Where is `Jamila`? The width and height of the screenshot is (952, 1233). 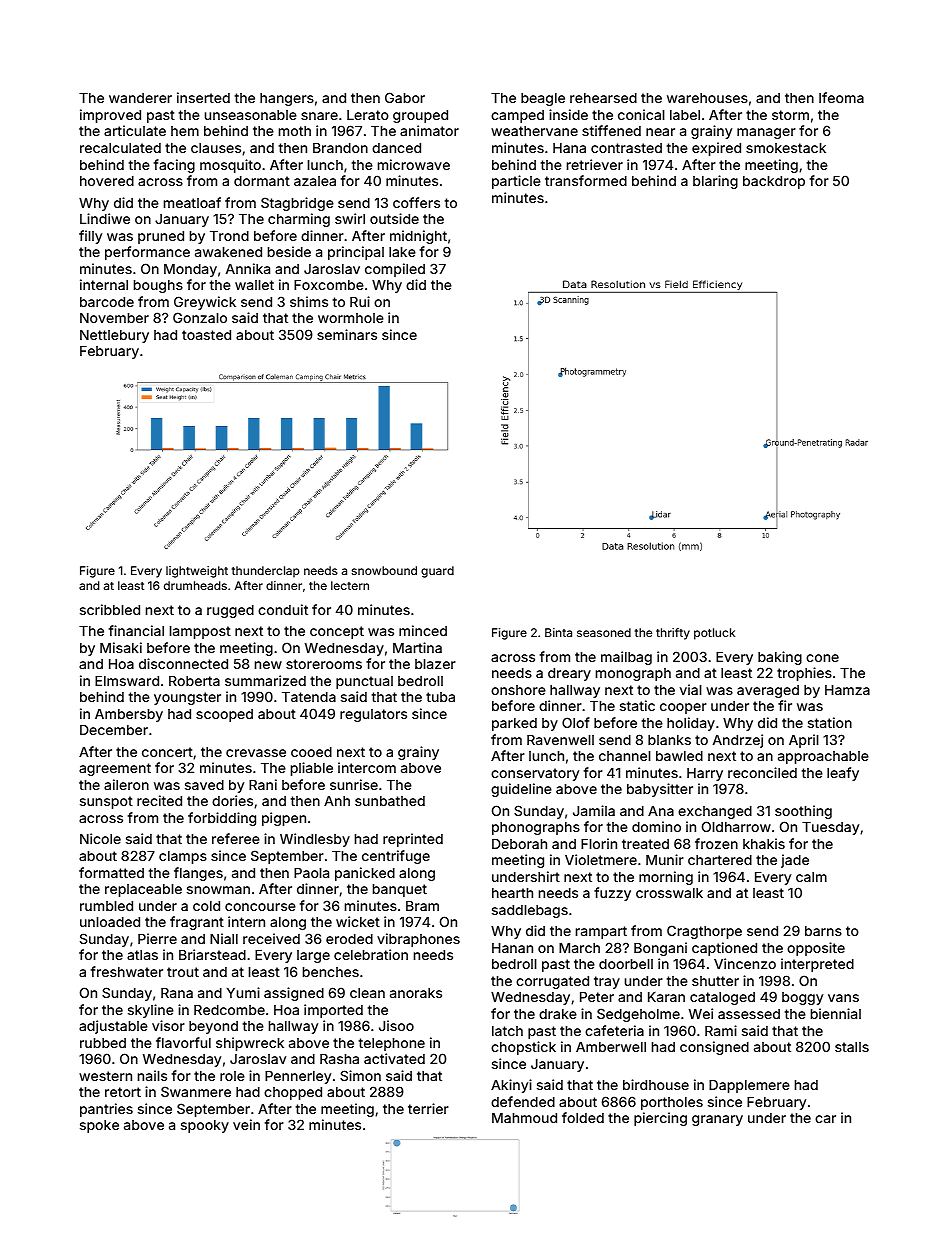 Jamila is located at coordinates (594, 810).
